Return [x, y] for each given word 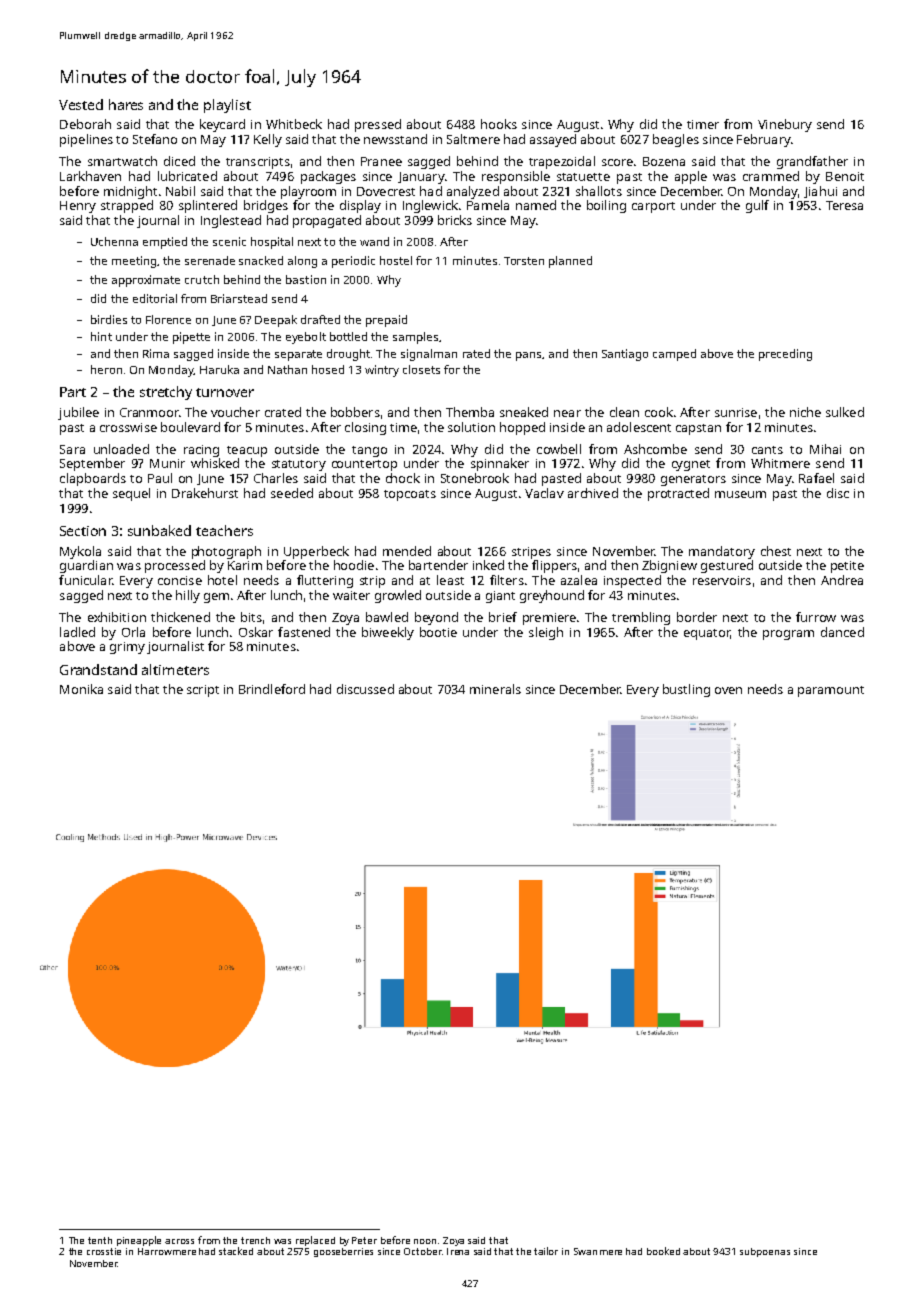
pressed [378, 125]
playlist [227, 106]
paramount [831, 691]
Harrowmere [167, 1251]
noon [425, 1241]
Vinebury [785, 125]
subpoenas [765, 1252]
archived [593, 493]
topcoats [410, 495]
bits [251, 617]
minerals [495, 689]
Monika [81, 689]
